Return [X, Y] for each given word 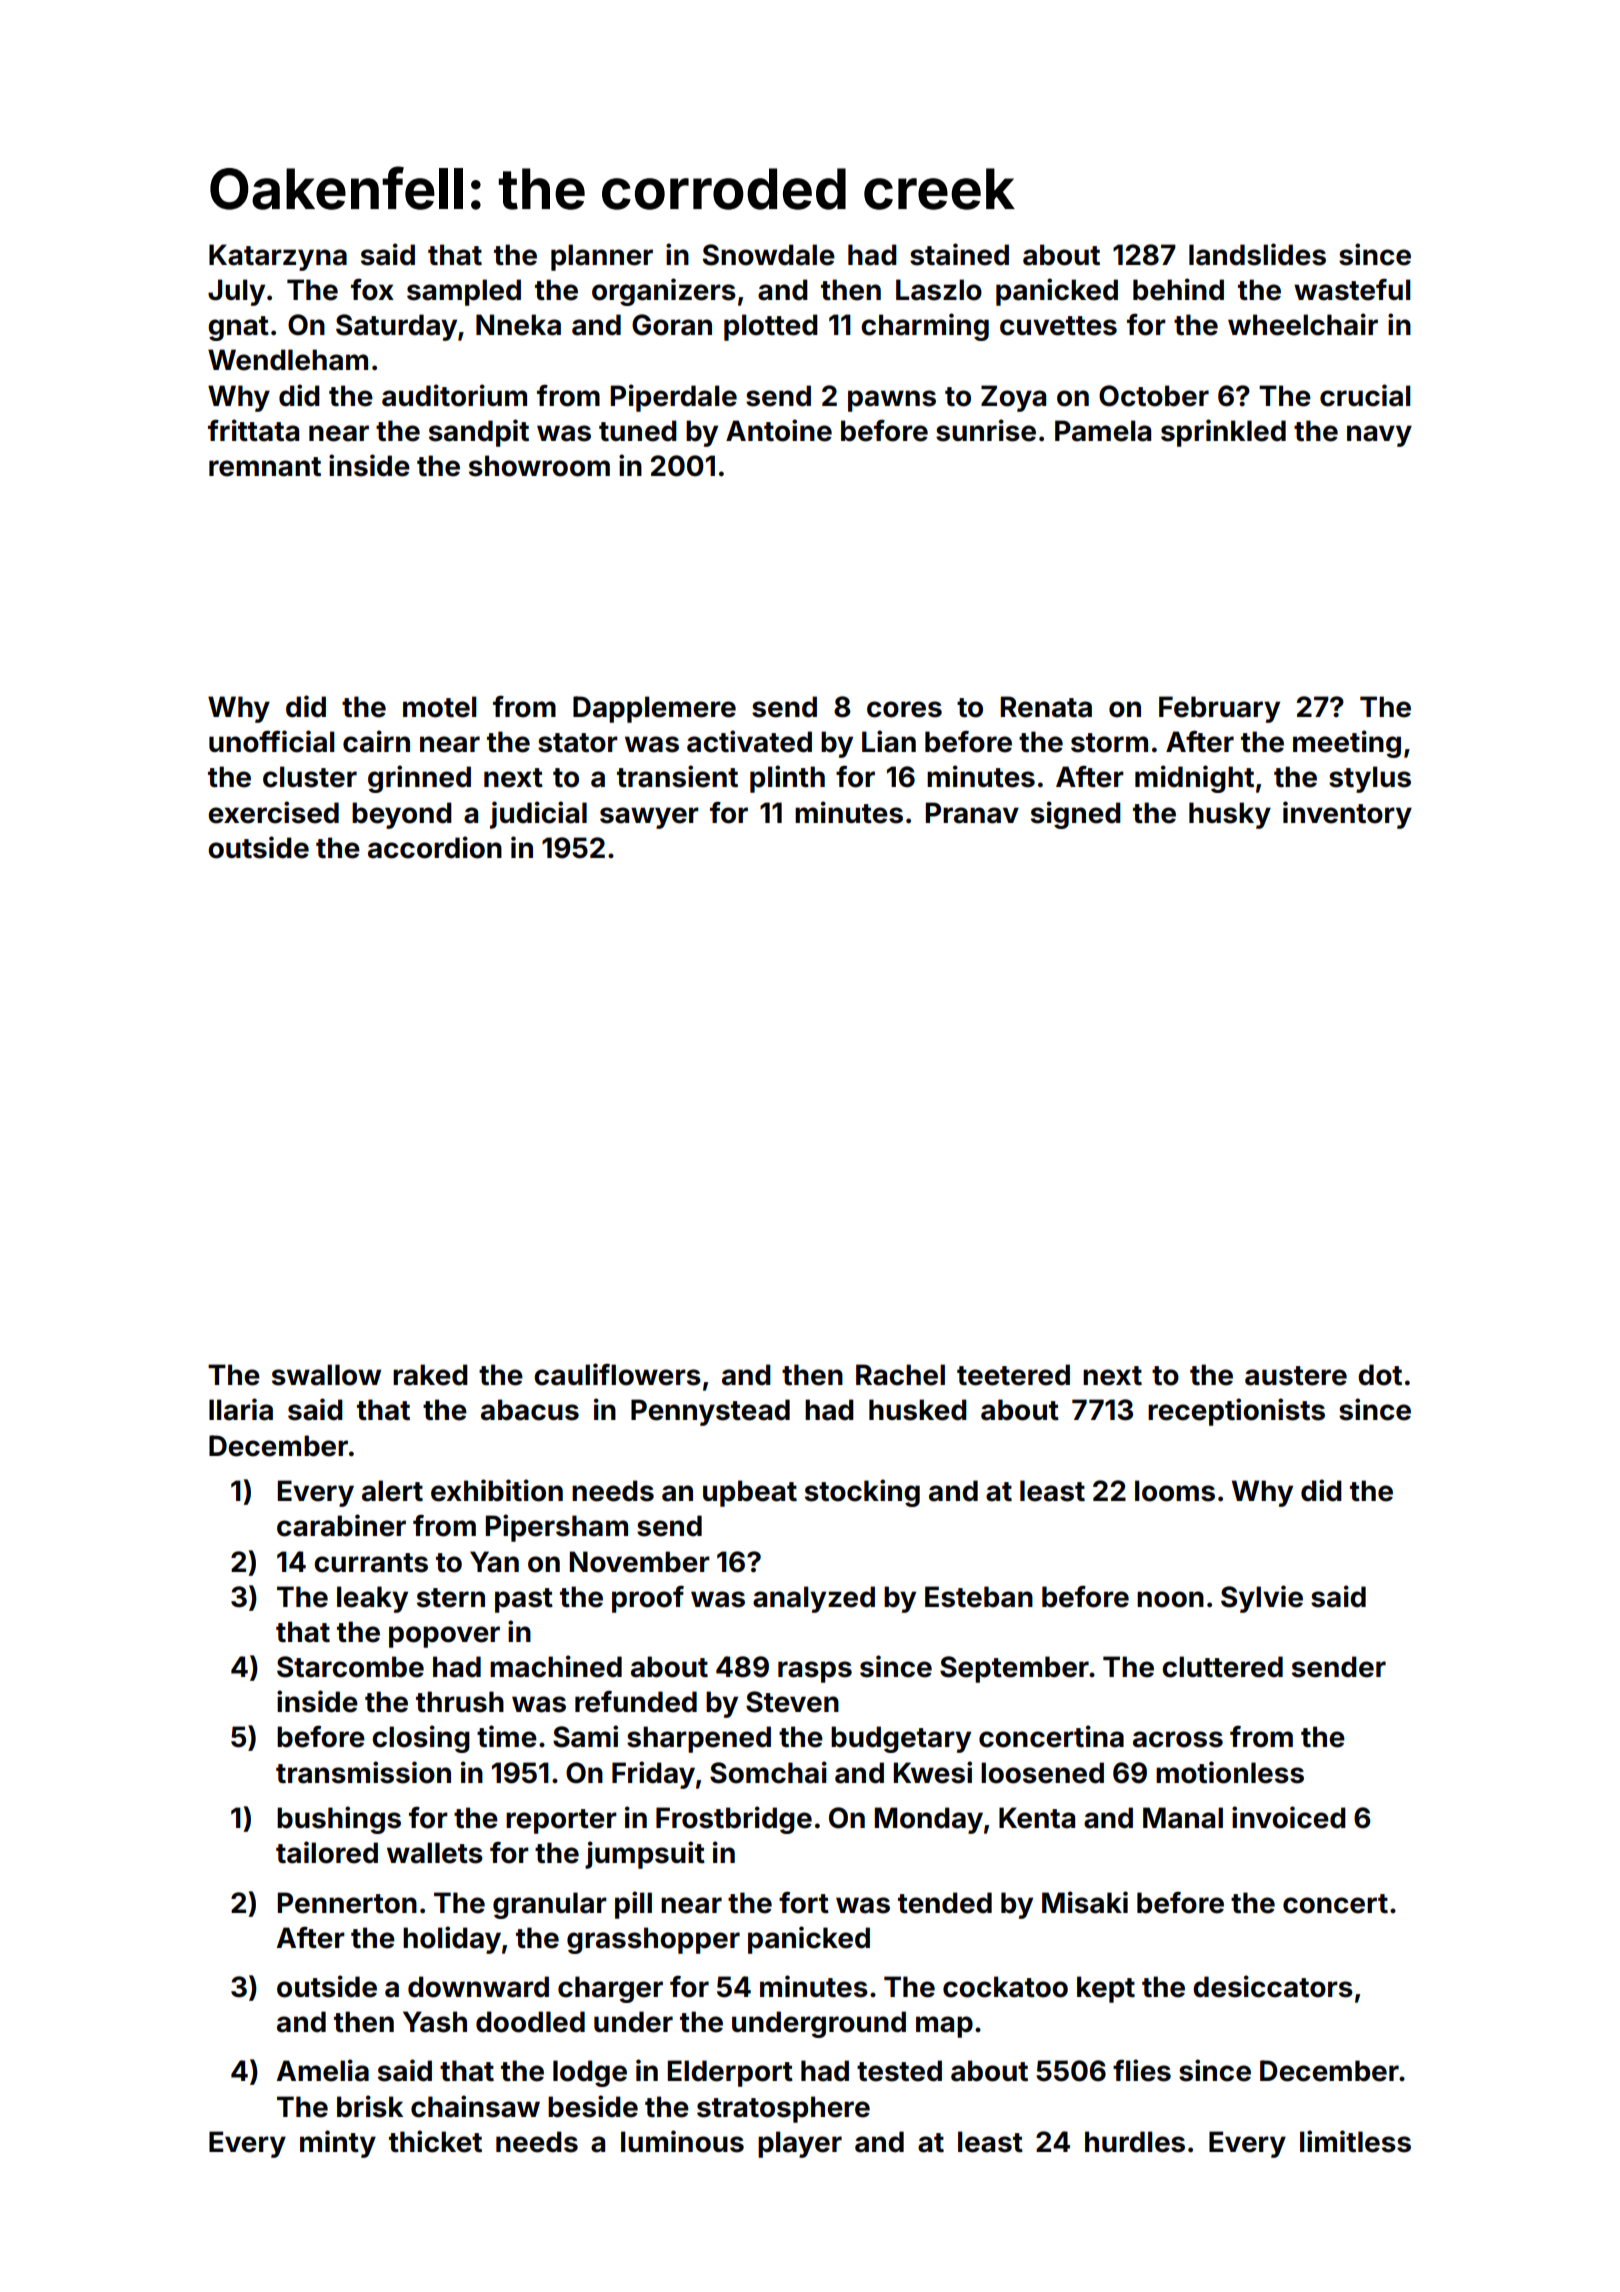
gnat [238, 328]
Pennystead [710, 1412]
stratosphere [783, 2109]
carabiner [341, 1525]
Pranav [972, 813]
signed [1076, 815]
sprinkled [1223, 433]
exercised [273, 812]
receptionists [1236, 1412]
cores [904, 709]
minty [338, 2144]
